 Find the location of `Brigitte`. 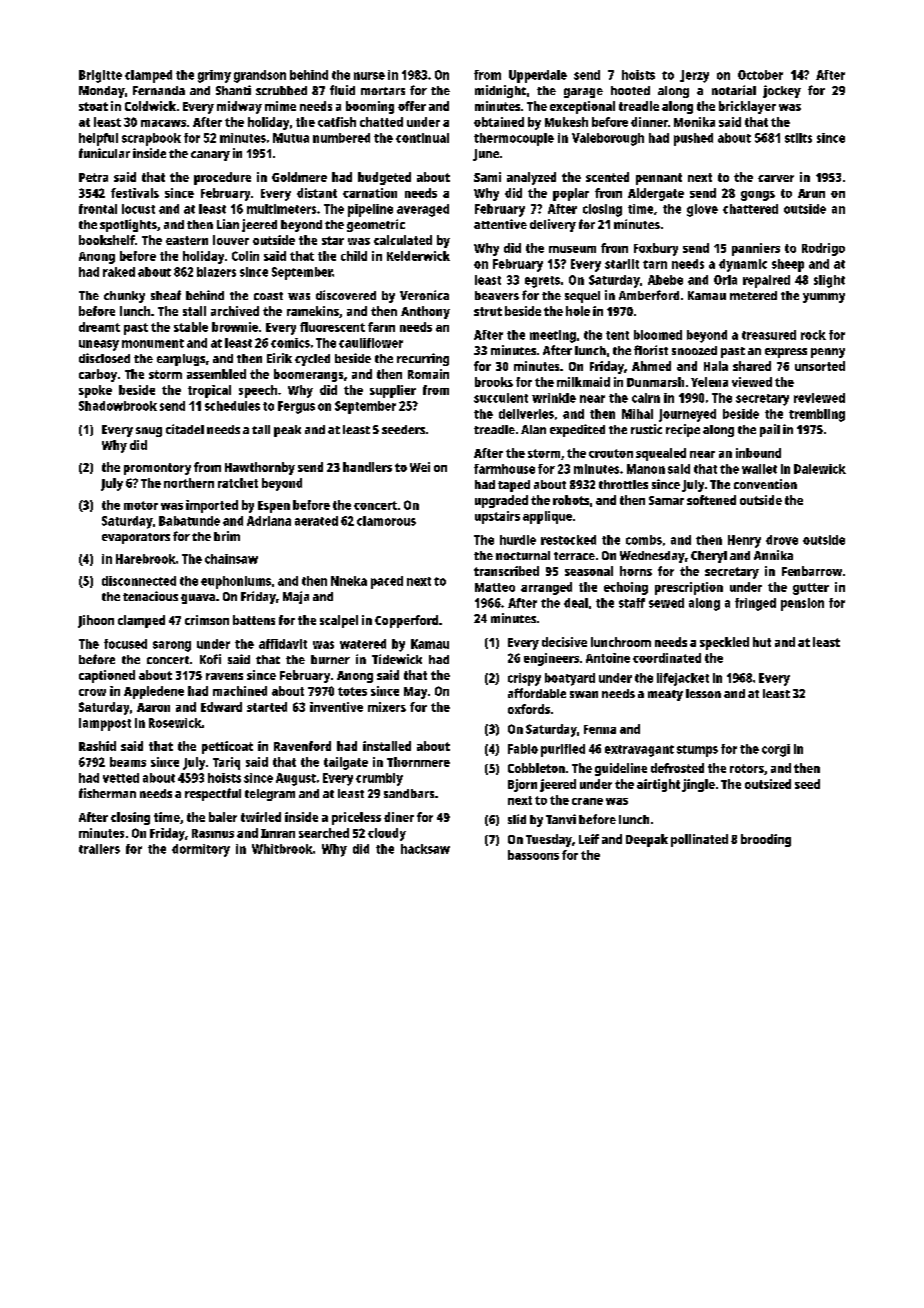

Brigitte is located at coordinates (100, 76).
